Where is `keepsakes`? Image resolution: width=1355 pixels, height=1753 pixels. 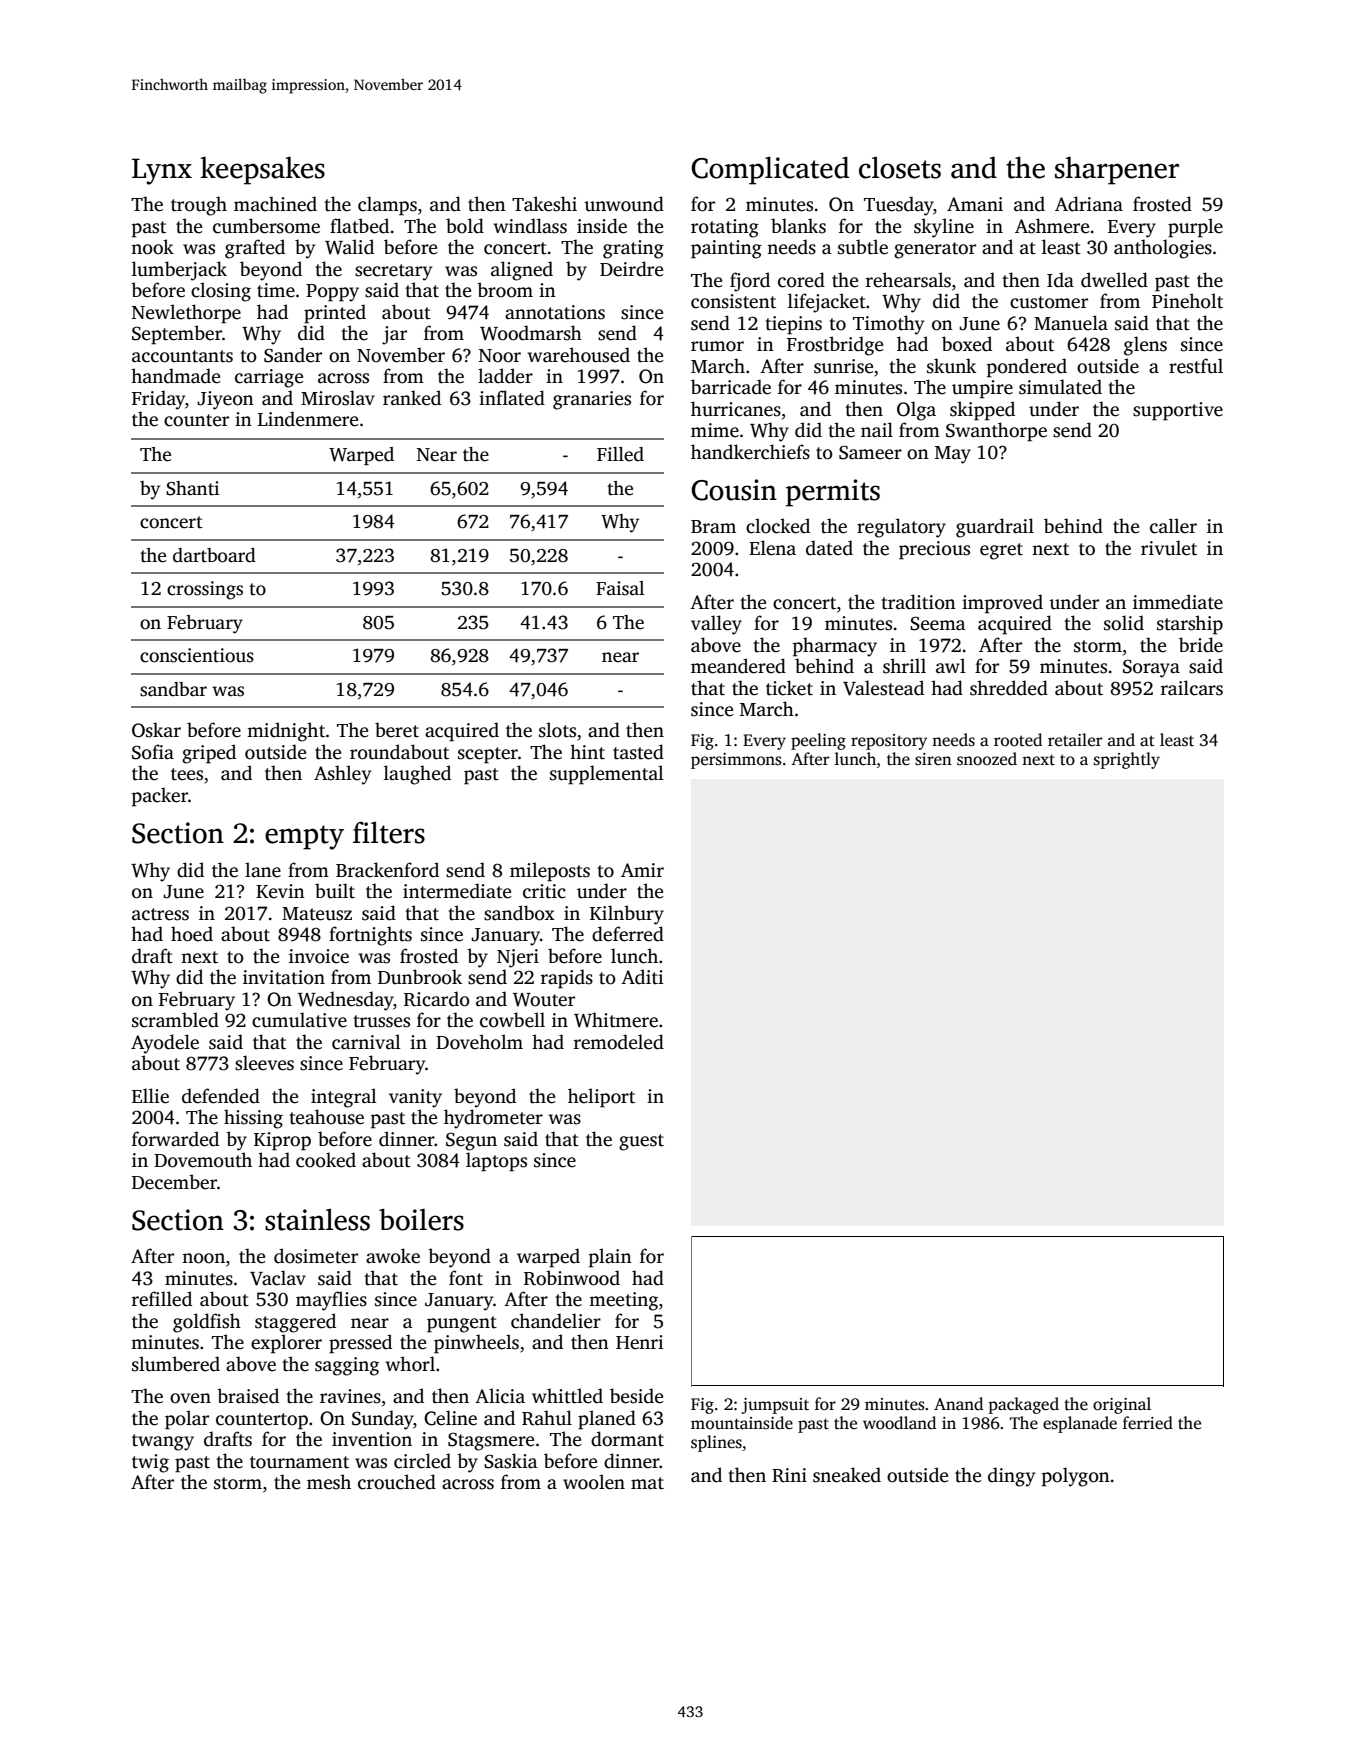 keepsakes is located at coordinates (263, 170).
